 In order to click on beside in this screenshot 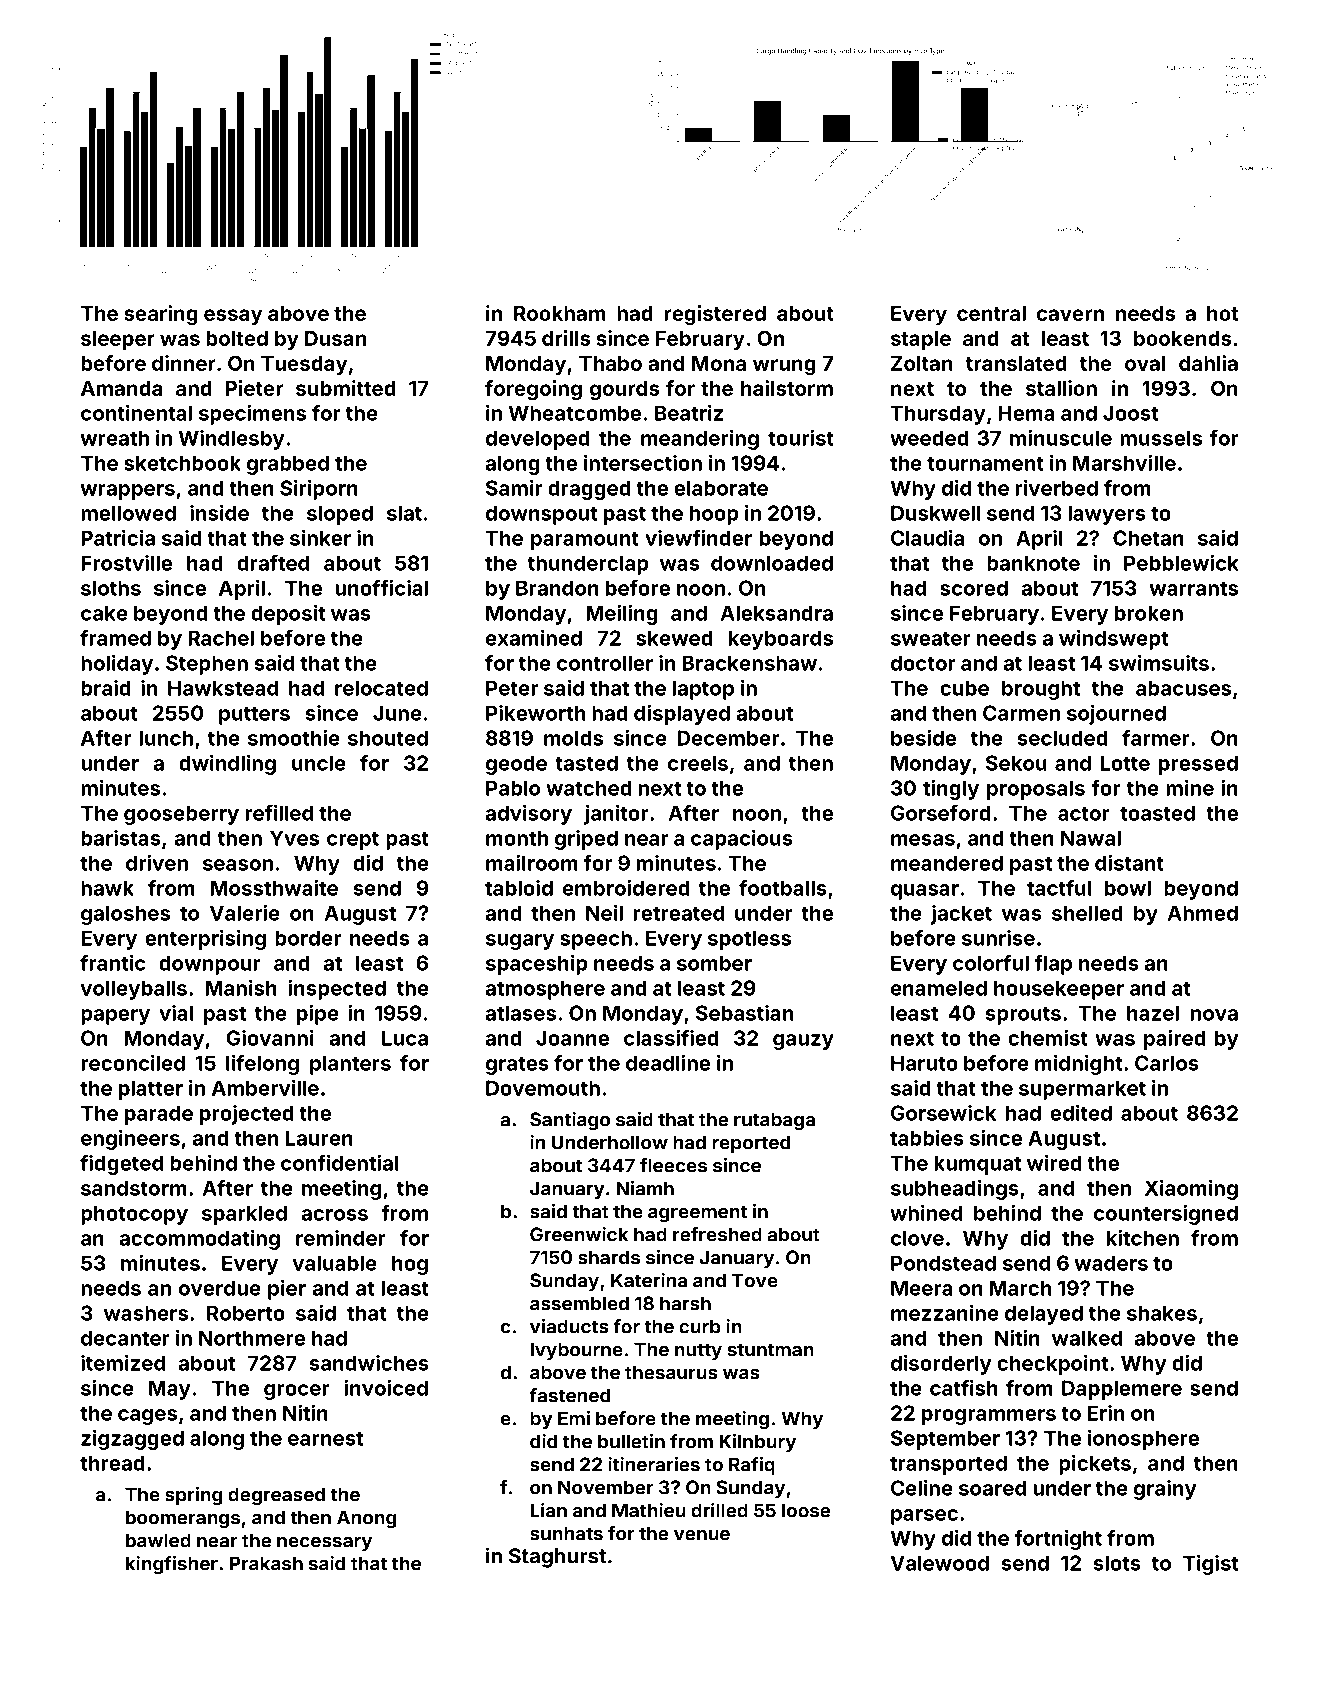, I will do `click(923, 738)`.
